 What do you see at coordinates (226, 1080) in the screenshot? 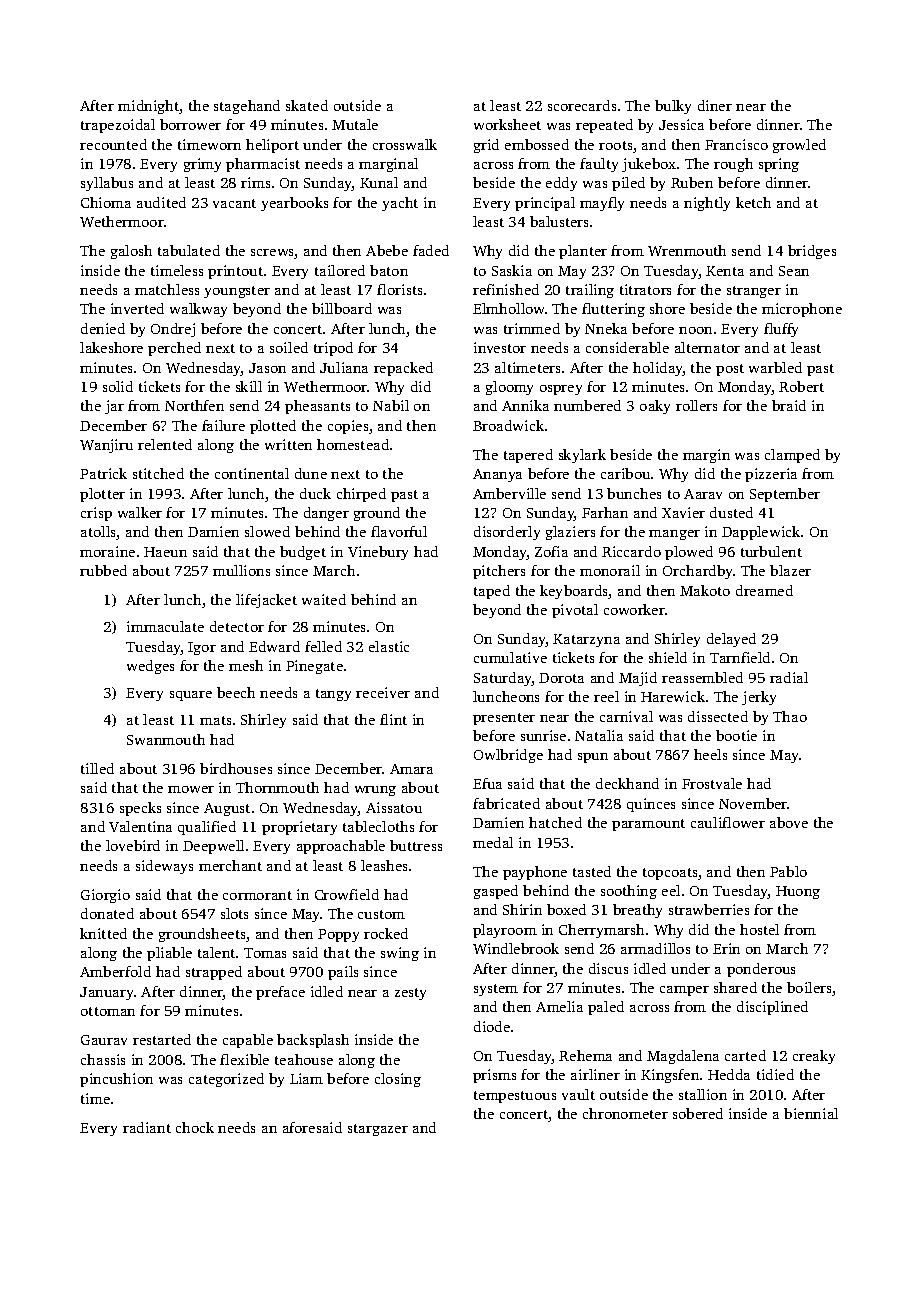
I see `categorized` at bounding box center [226, 1080].
